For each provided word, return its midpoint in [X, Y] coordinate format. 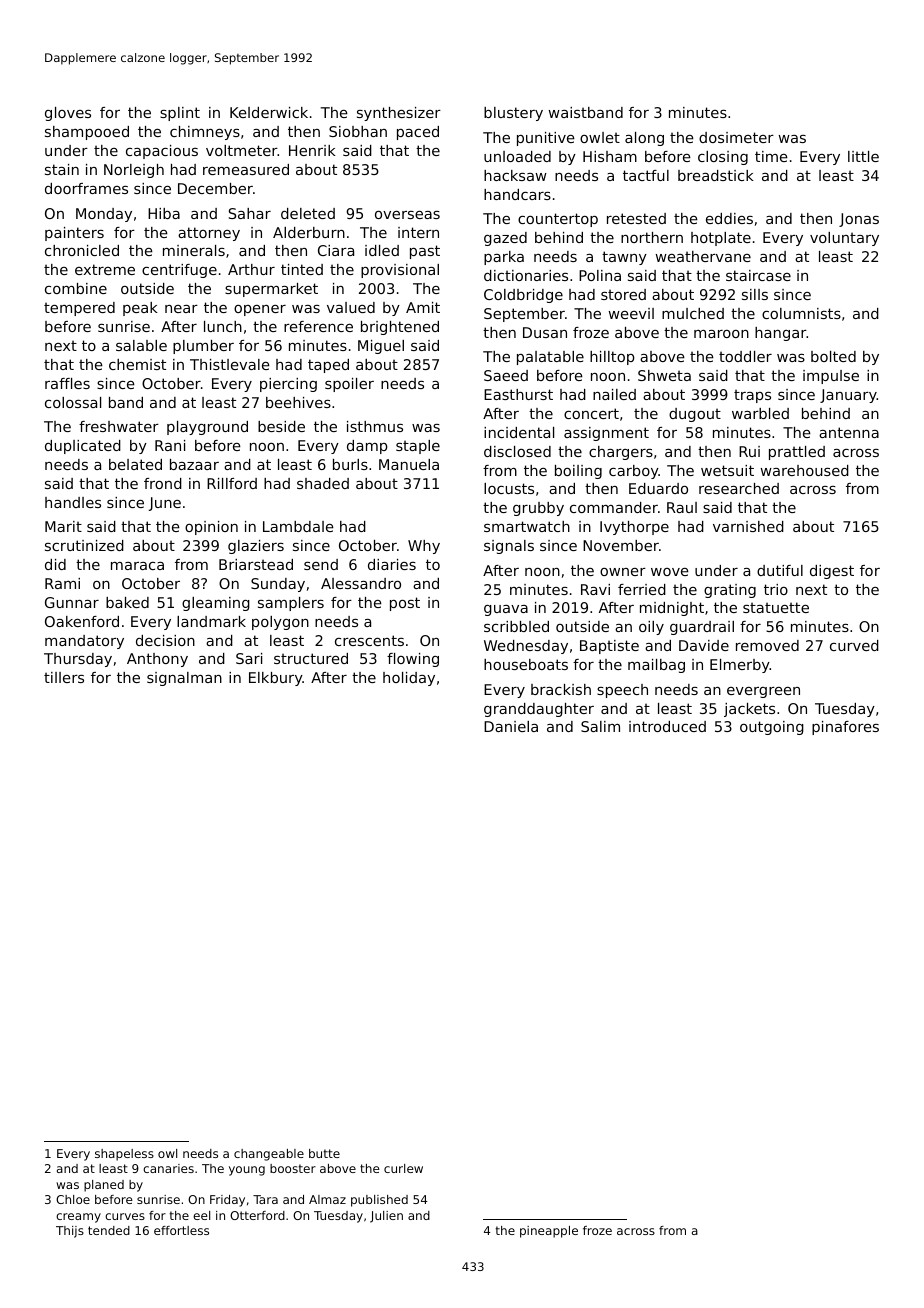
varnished [748, 526]
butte [324, 1153]
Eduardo [658, 488]
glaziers [256, 547]
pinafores [845, 728]
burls [350, 464]
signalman [184, 679]
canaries [168, 1168]
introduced [667, 726]
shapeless [124, 1155]
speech [622, 691]
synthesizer [399, 114]
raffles [67, 383]
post [405, 604]
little [863, 156]
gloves [68, 114]
